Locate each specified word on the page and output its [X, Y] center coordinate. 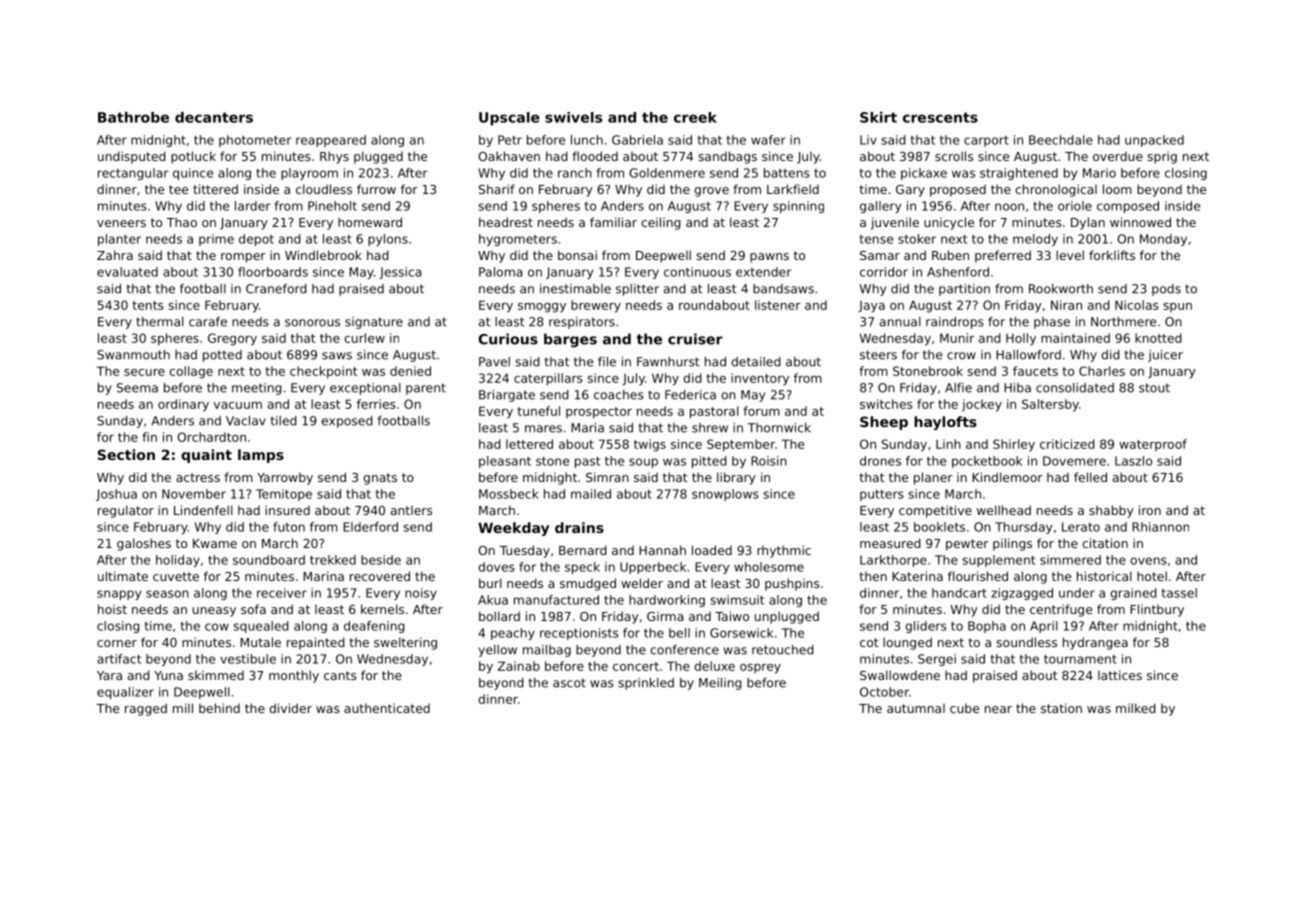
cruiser [695, 339]
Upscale [509, 119]
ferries [376, 404]
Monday [1163, 240]
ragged [146, 709]
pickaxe [924, 174]
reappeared [331, 141]
